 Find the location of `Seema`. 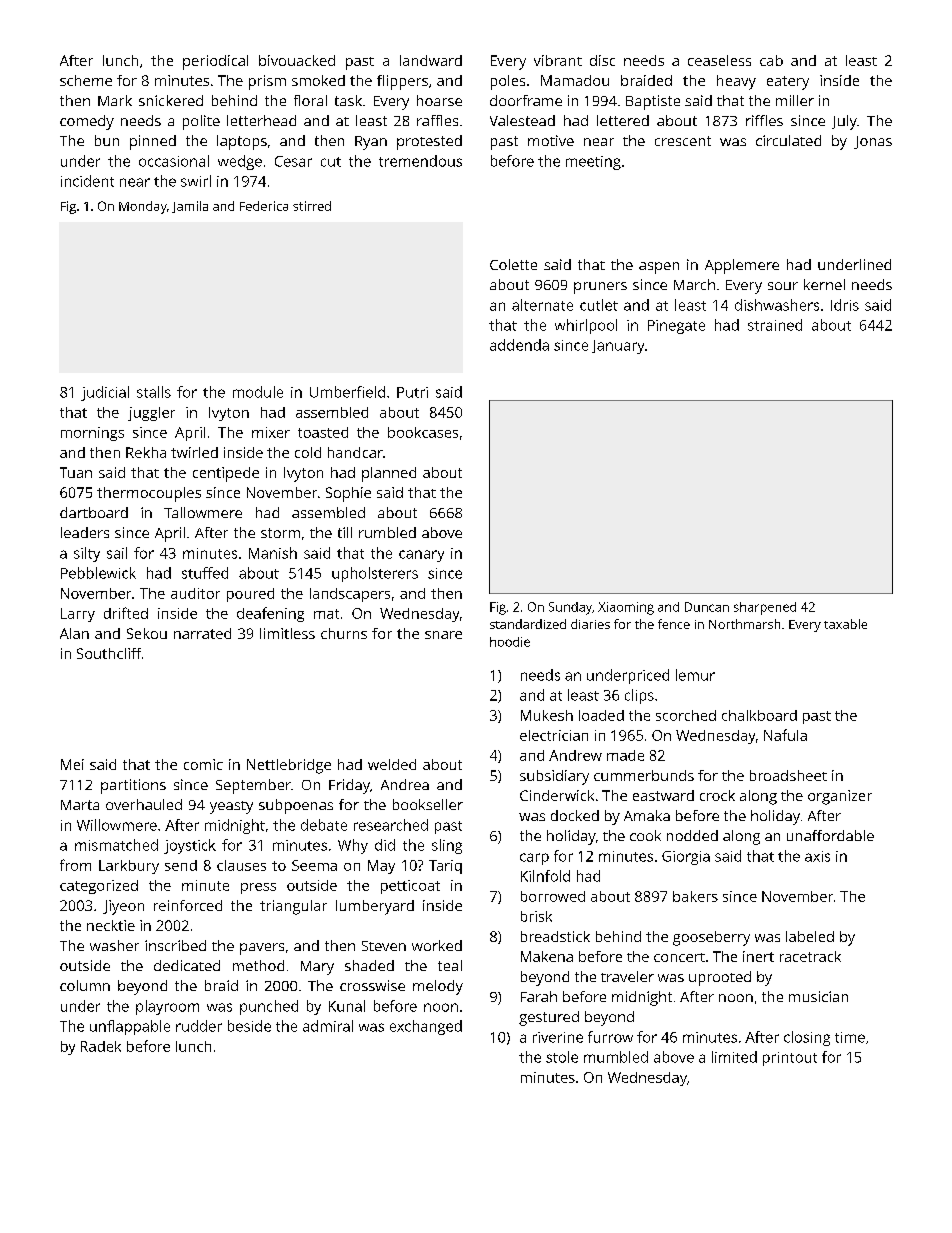

Seema is located at coordinates (314, 865).
